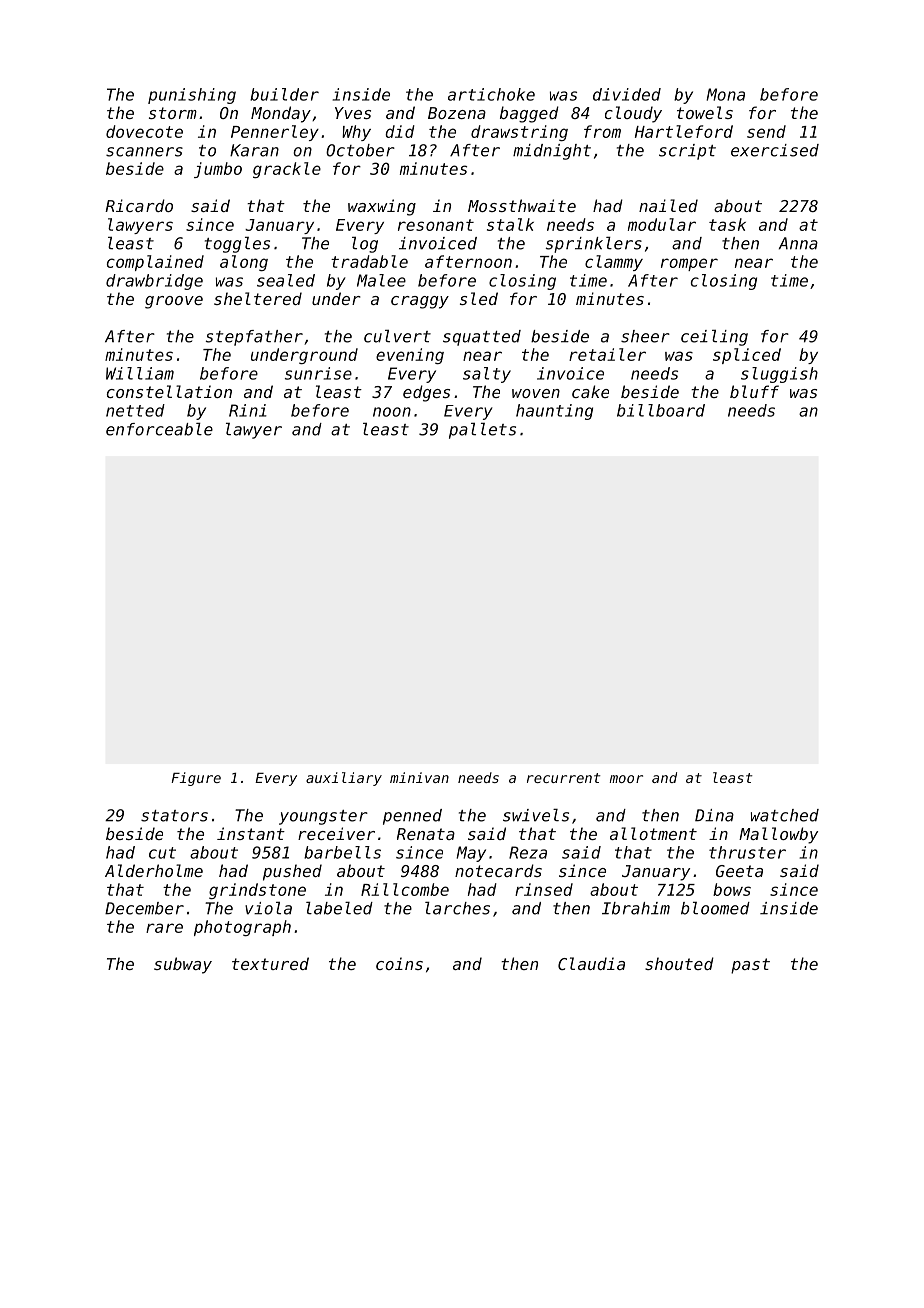  I want to click on subway, so click(183, 965).
